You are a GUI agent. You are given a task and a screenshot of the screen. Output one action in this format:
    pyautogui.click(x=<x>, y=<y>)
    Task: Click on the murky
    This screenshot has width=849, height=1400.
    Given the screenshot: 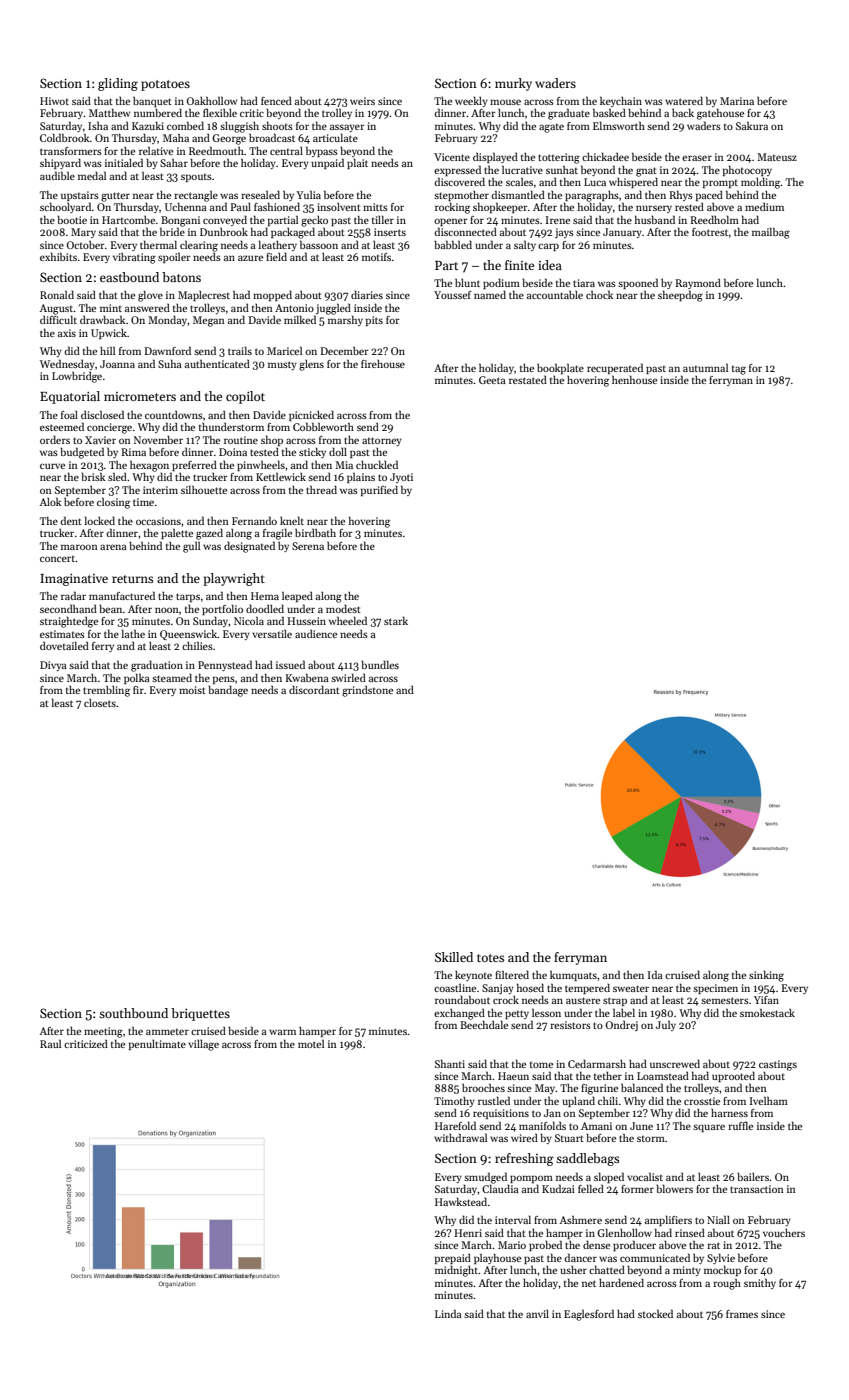 What is the action you would take?
    pyautogui.click(x=513, y=84)
